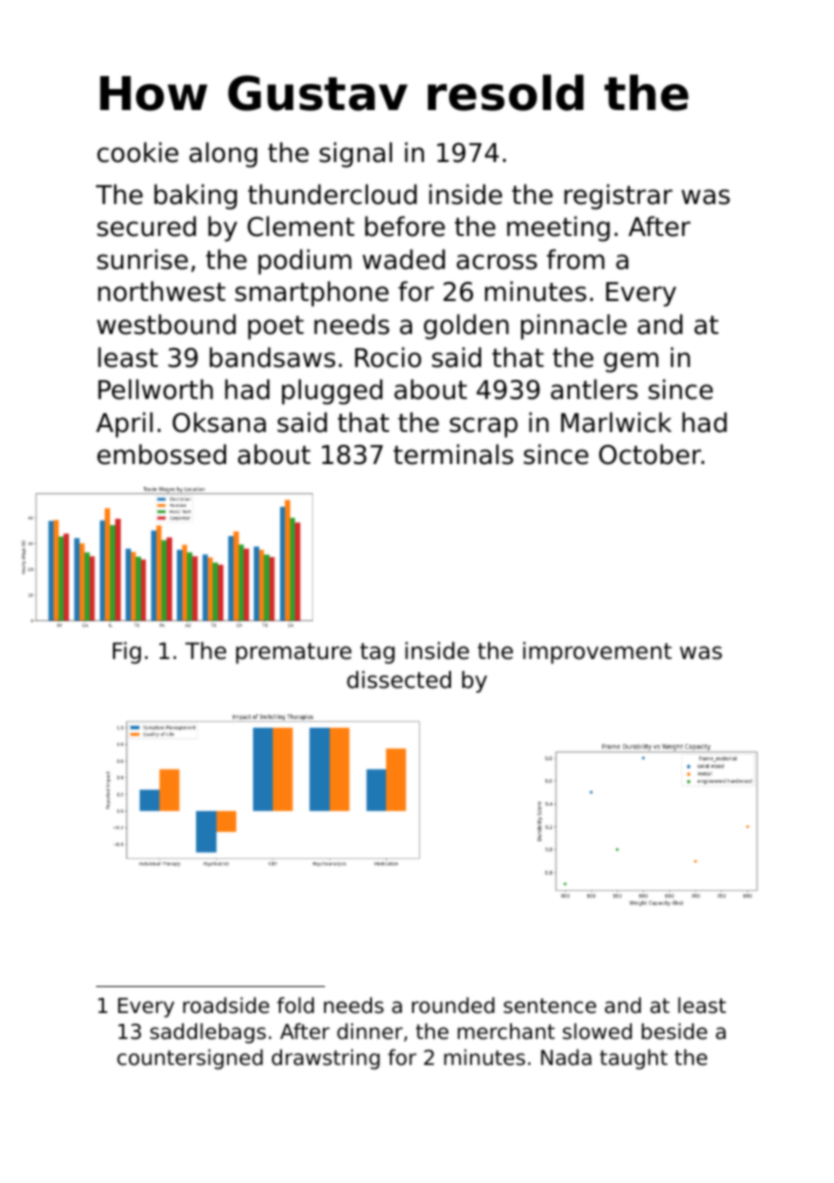 This screenshot has width=834, height=1183. Describe the element at coordinates (295, 1005) in the screenshot. I see `fold` at that location.
